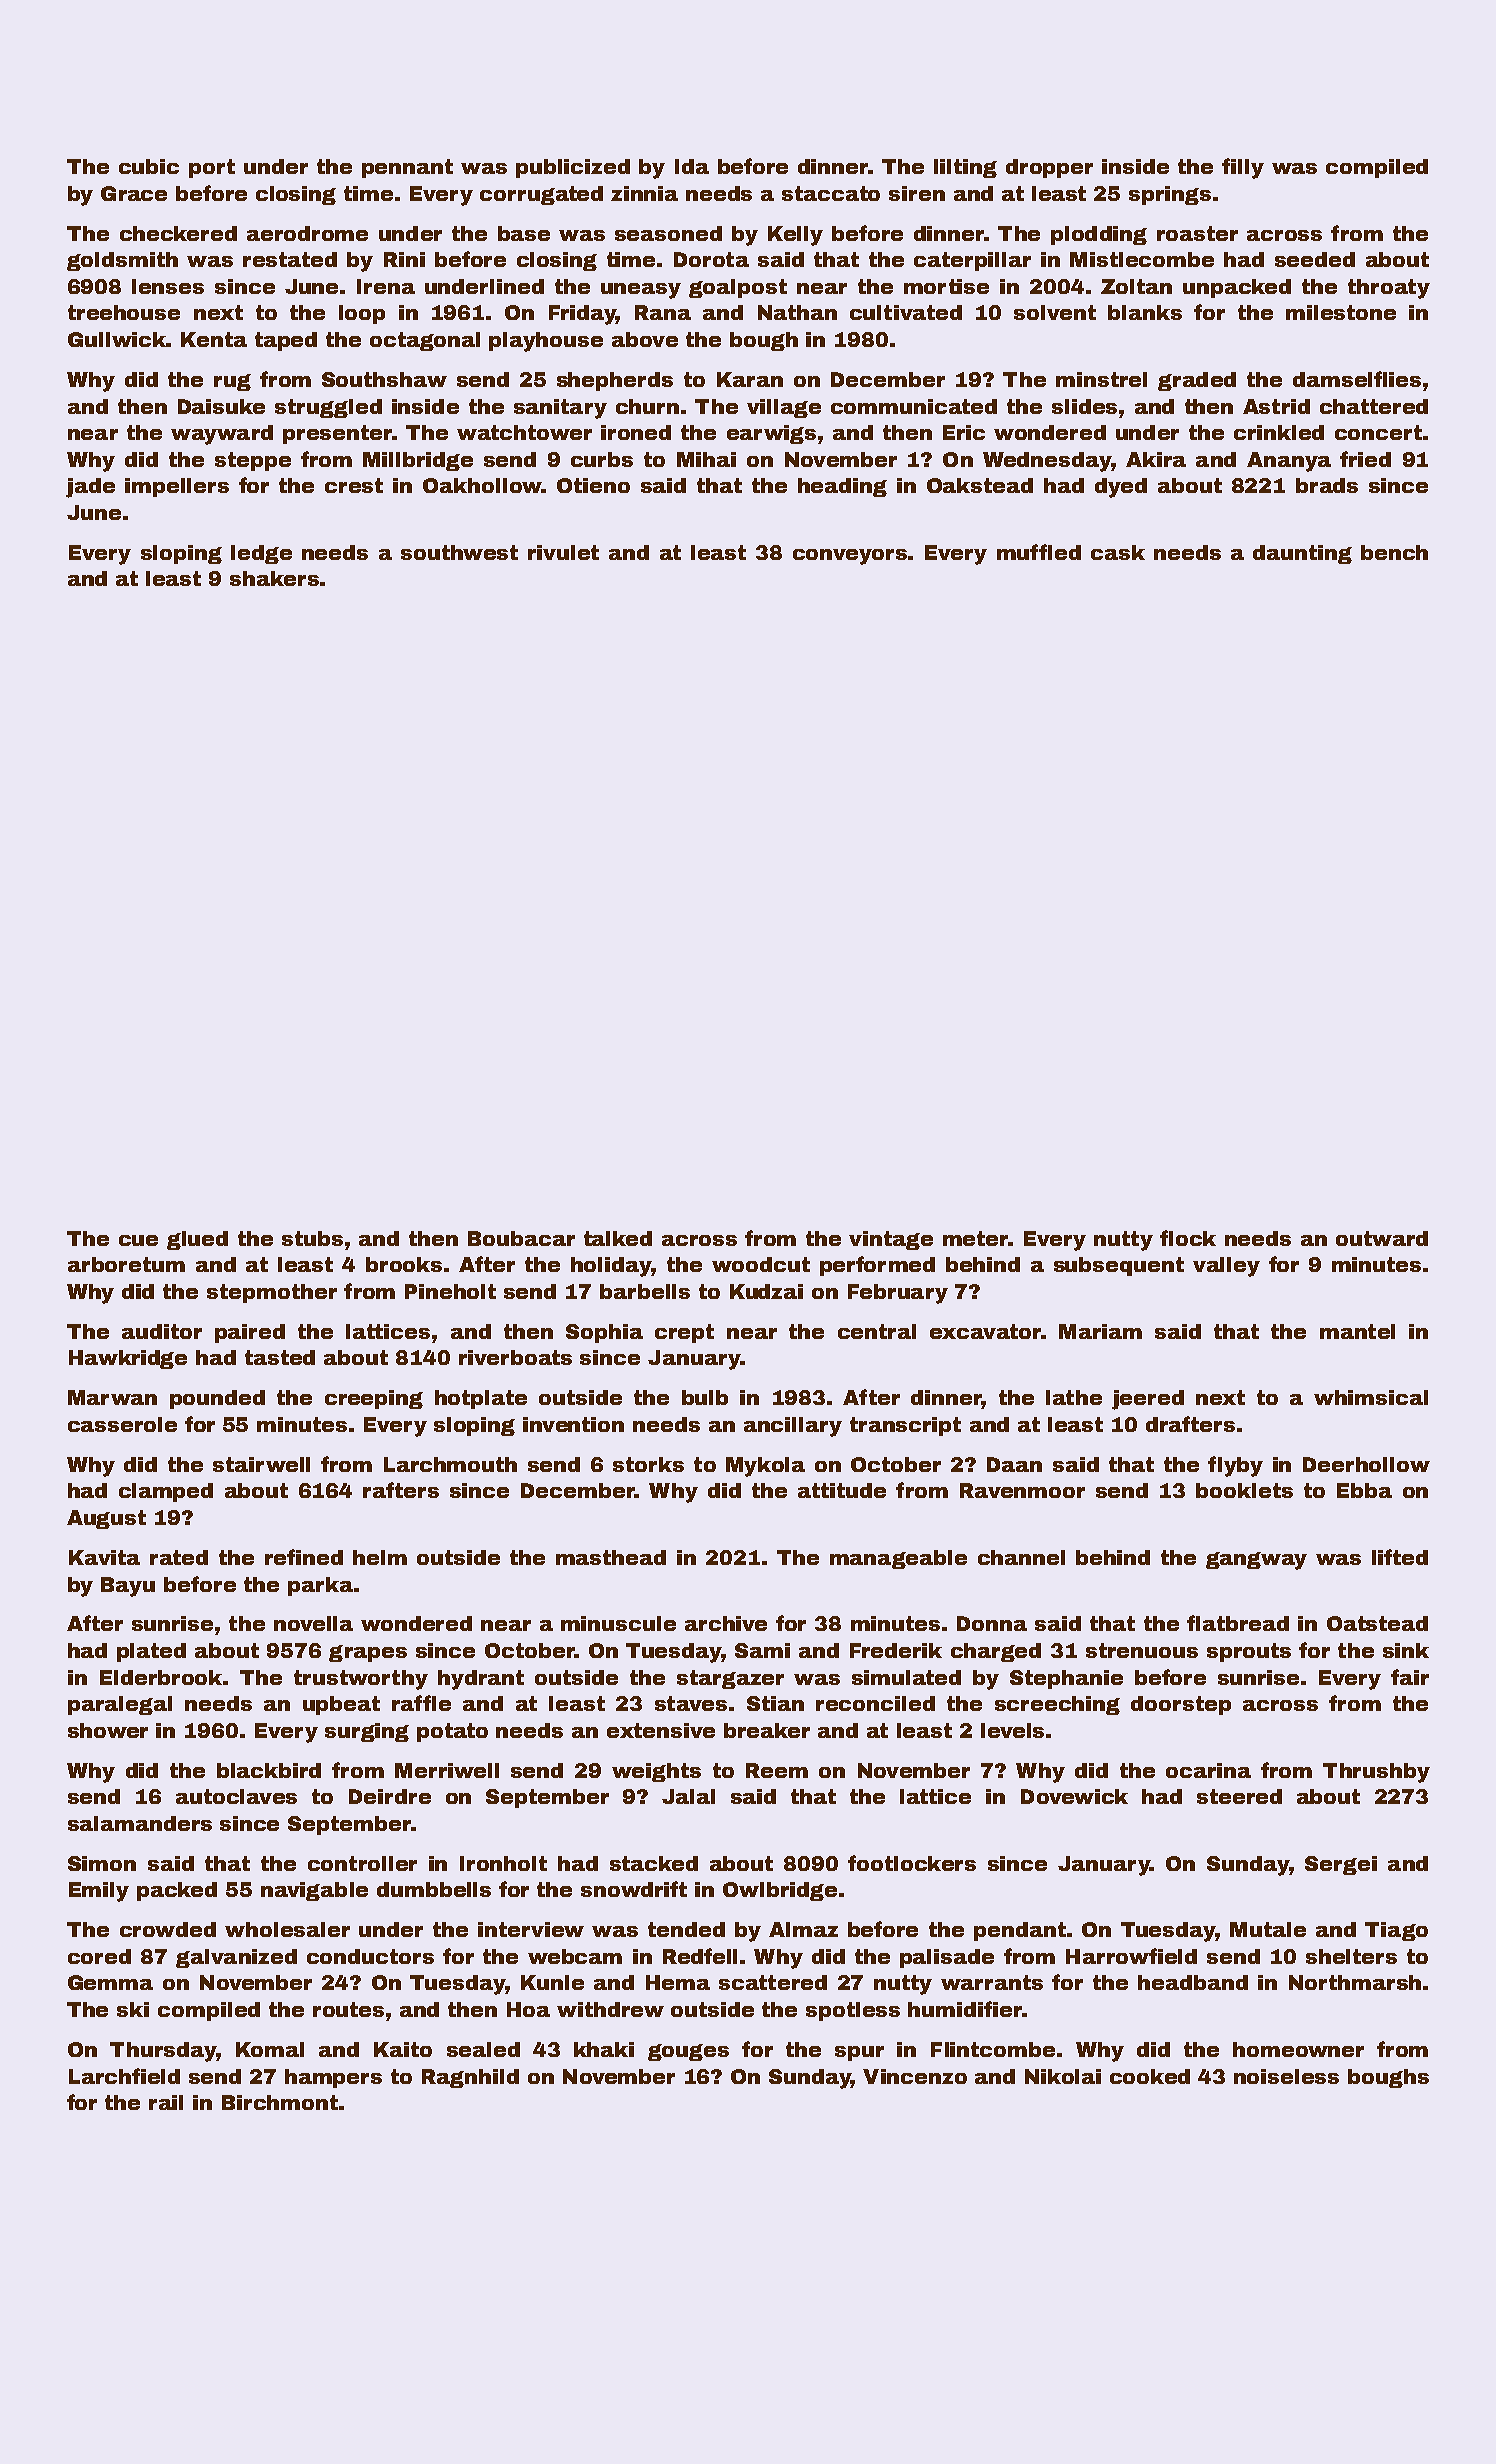 This page has width=1496, height=2464. Describe the element at coordinates (965, 168) in the page. I see `lilting` at that location.
